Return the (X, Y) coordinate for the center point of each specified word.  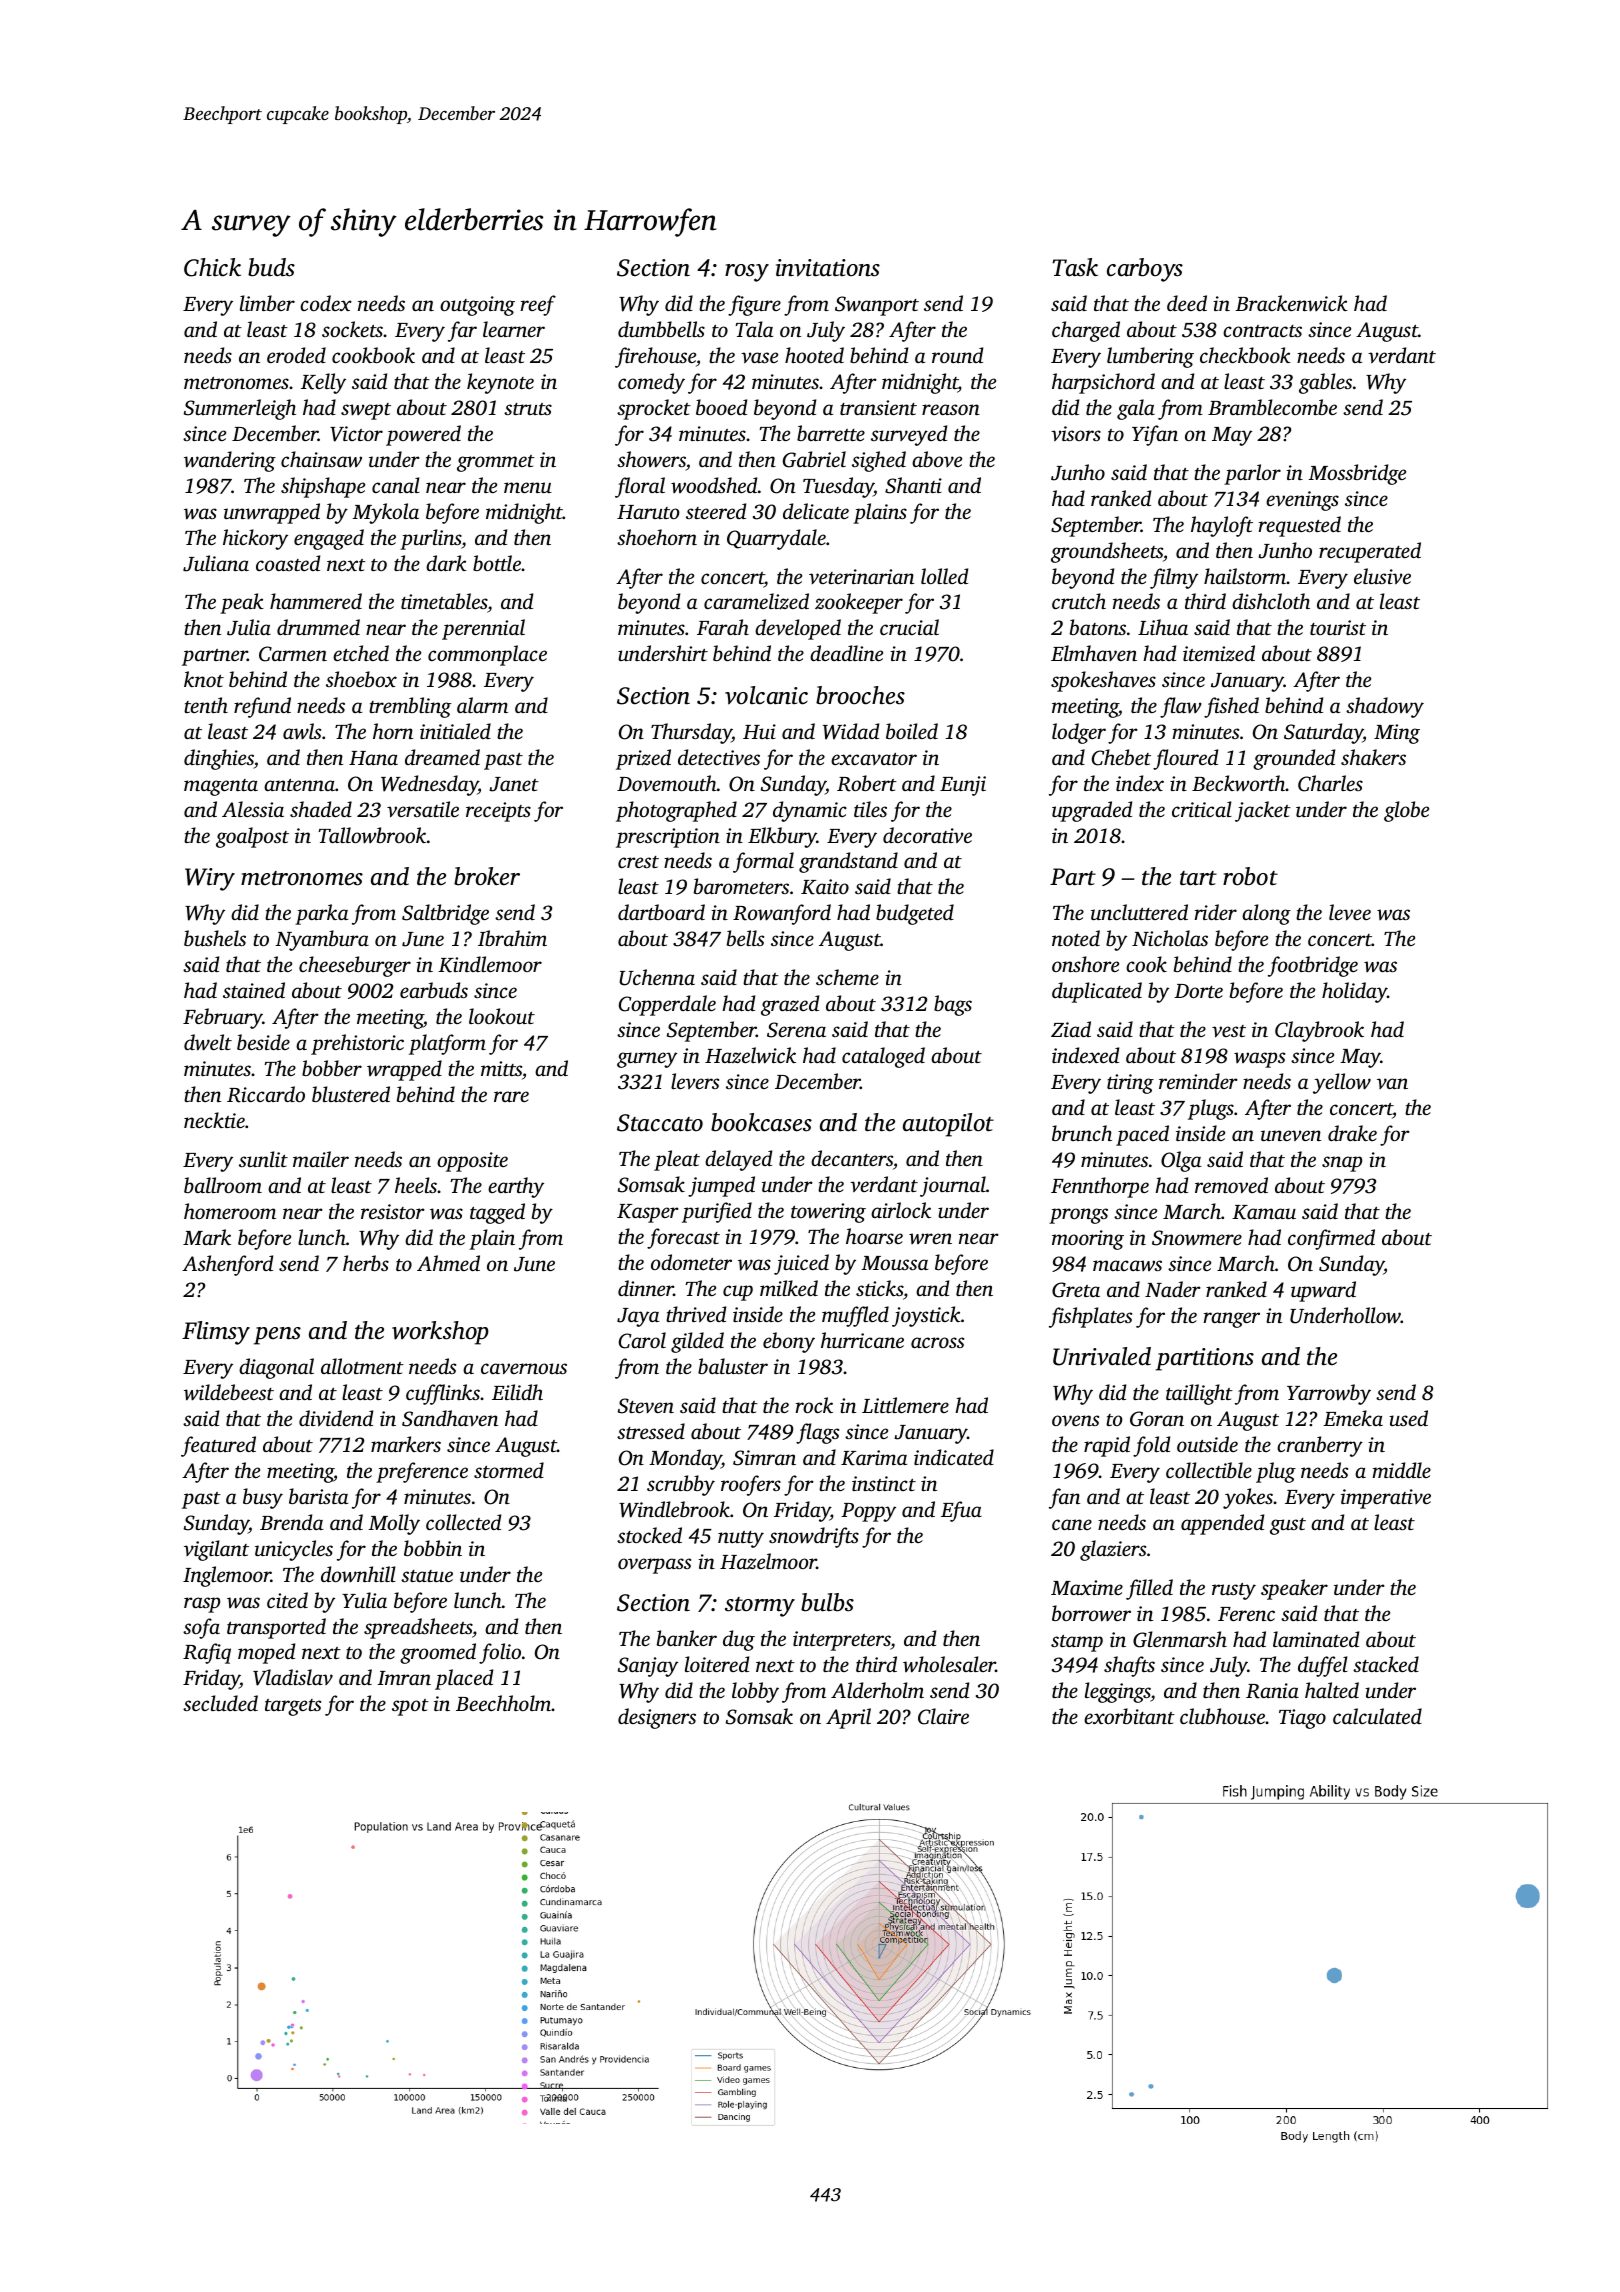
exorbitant (1129, 1716)
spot (410, 1707)
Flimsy (216, 1333)
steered (716, 511)
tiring (1130, 1084)
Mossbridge (1357, 474)
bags (953, 1005)
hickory (255, 539)
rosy (747, 273)
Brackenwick (1291, 303)
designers (657, 1718)
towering (828, 1213)
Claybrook (1319, 1031)
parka (321, 914)
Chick (212, 267)
